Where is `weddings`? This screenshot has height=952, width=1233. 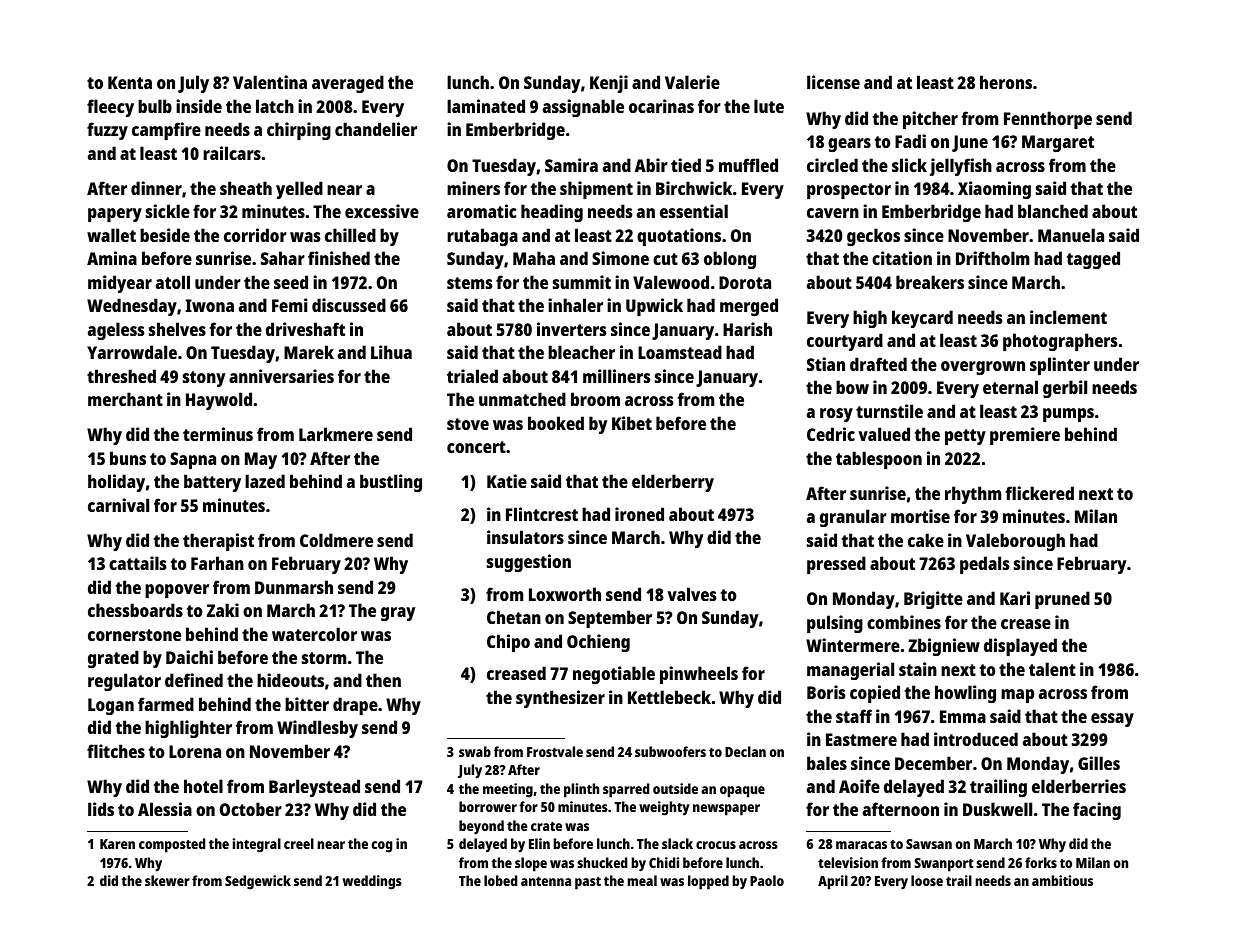
weddings is located at coordinates (372, 882).
